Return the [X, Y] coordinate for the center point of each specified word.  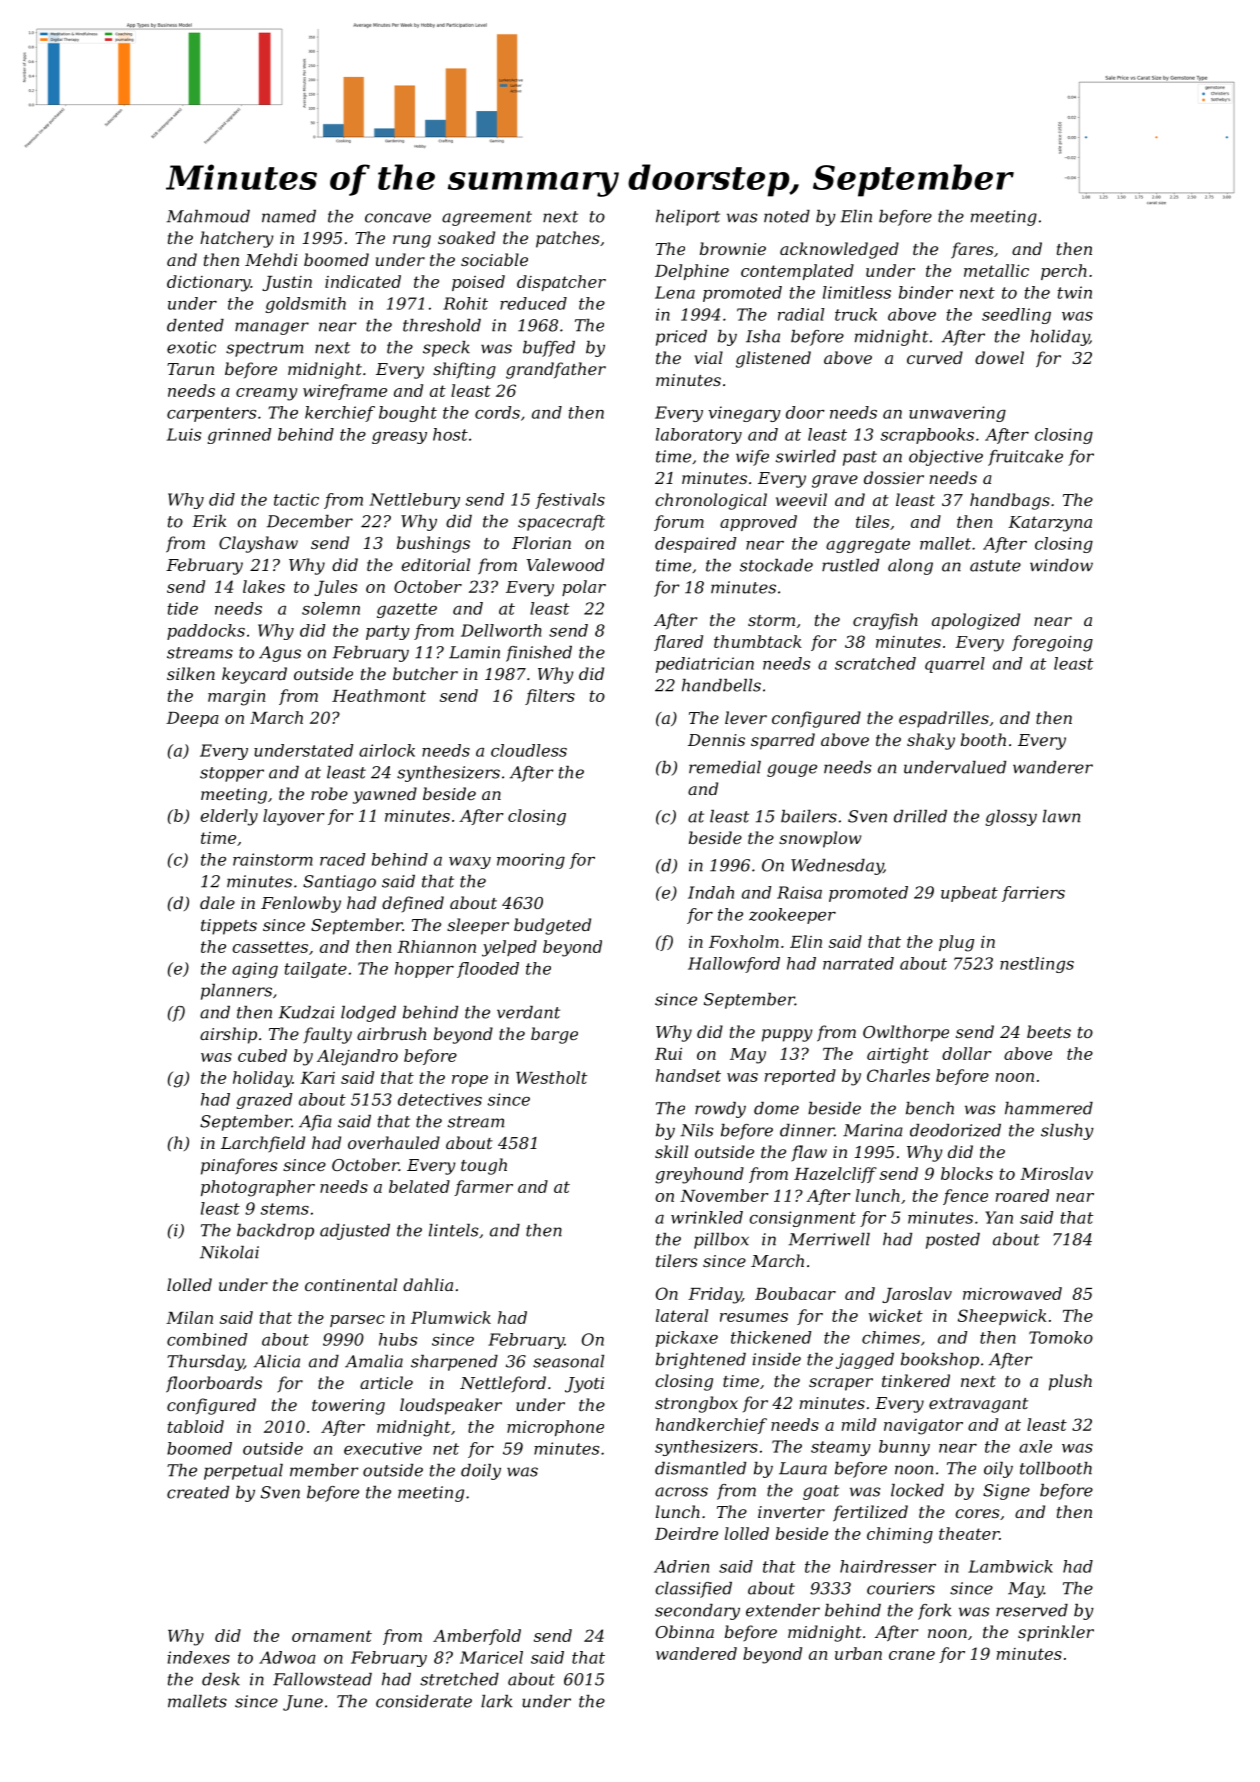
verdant [528, 1012]
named [289, 216]
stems [285, 1209]
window [1061, 565]
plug [956, 943]
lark [497, 1701]
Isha [763, 336]
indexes [199, 1657]
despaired [695, 545]
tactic [296, 499]
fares [972, 250]
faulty [327, 1035]
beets [1049, 1031]
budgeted [552, 926]
